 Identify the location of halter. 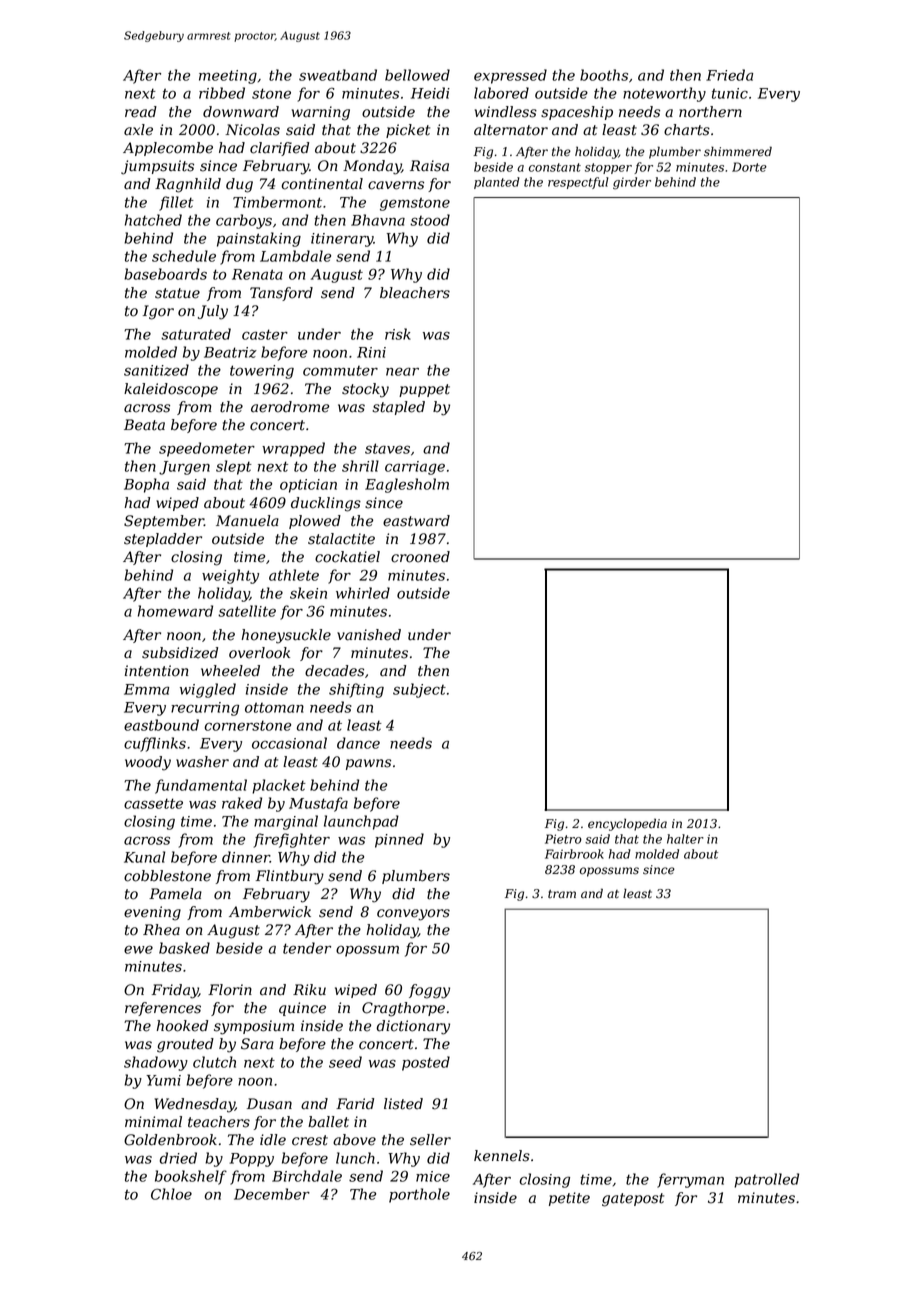
(685, 839).
